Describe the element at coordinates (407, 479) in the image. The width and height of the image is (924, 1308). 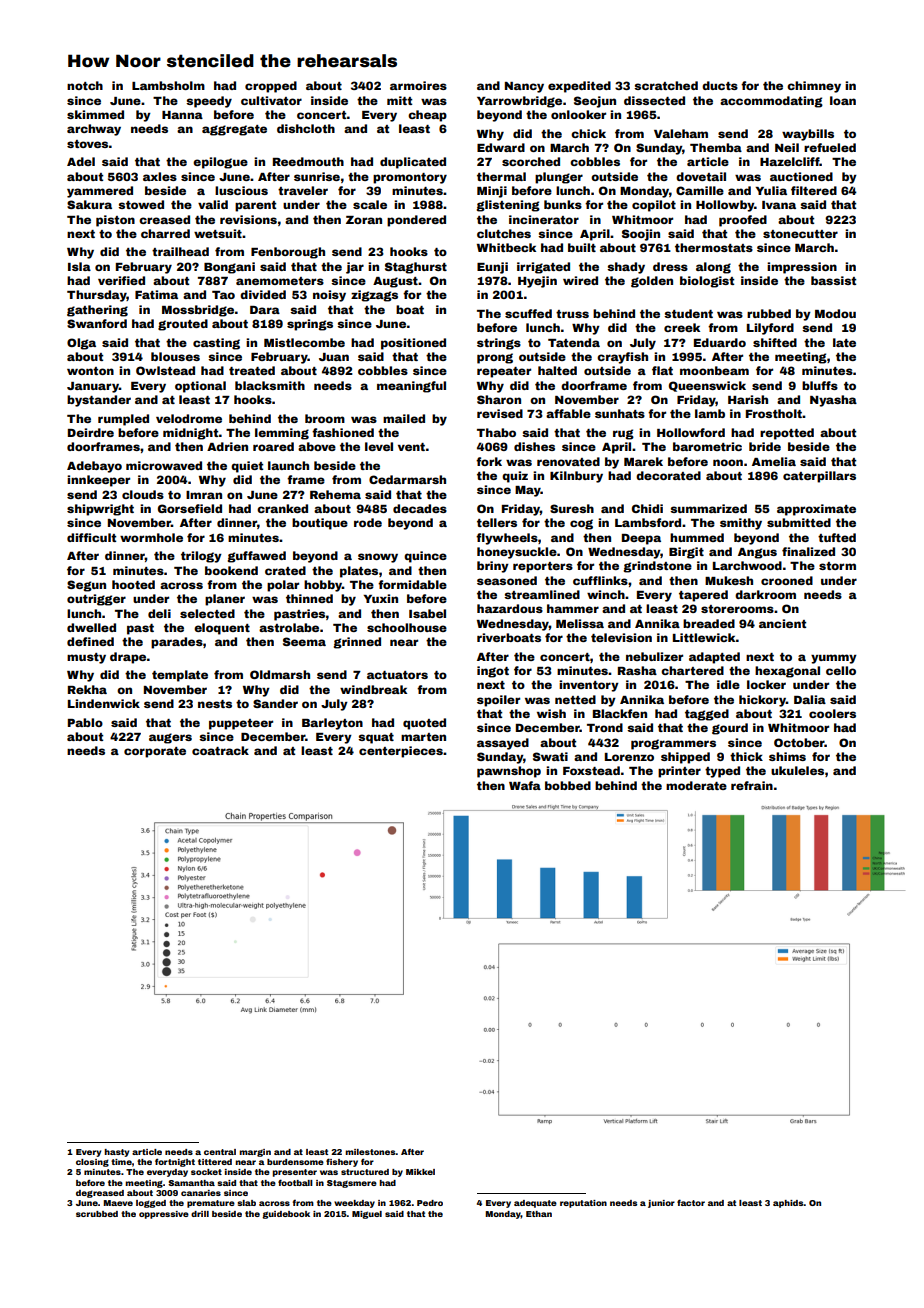
I see `Cedarmarsh` at that location.
